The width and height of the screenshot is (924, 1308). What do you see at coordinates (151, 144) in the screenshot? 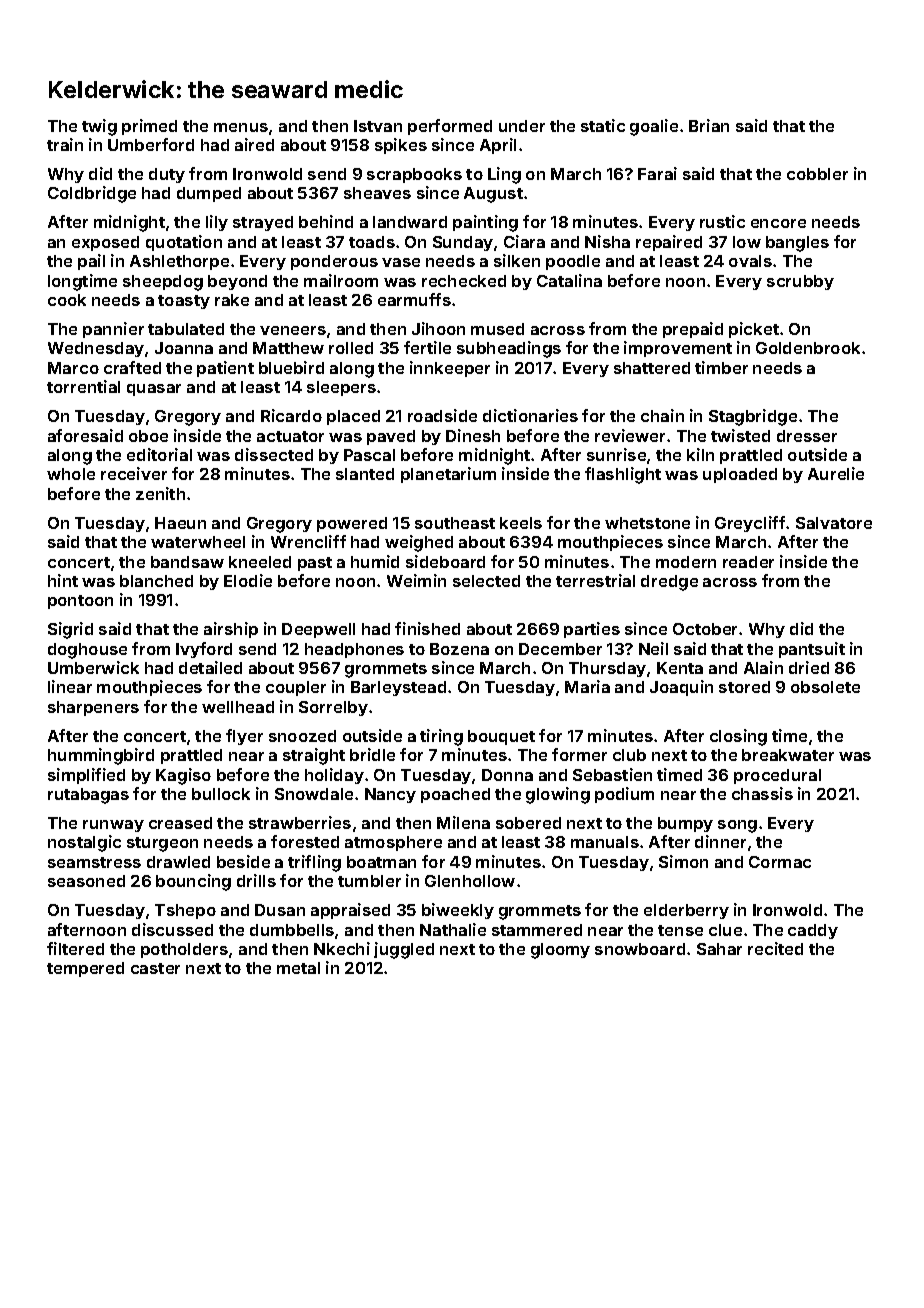
I see `Umberford` at bounding box center [151, 144].
